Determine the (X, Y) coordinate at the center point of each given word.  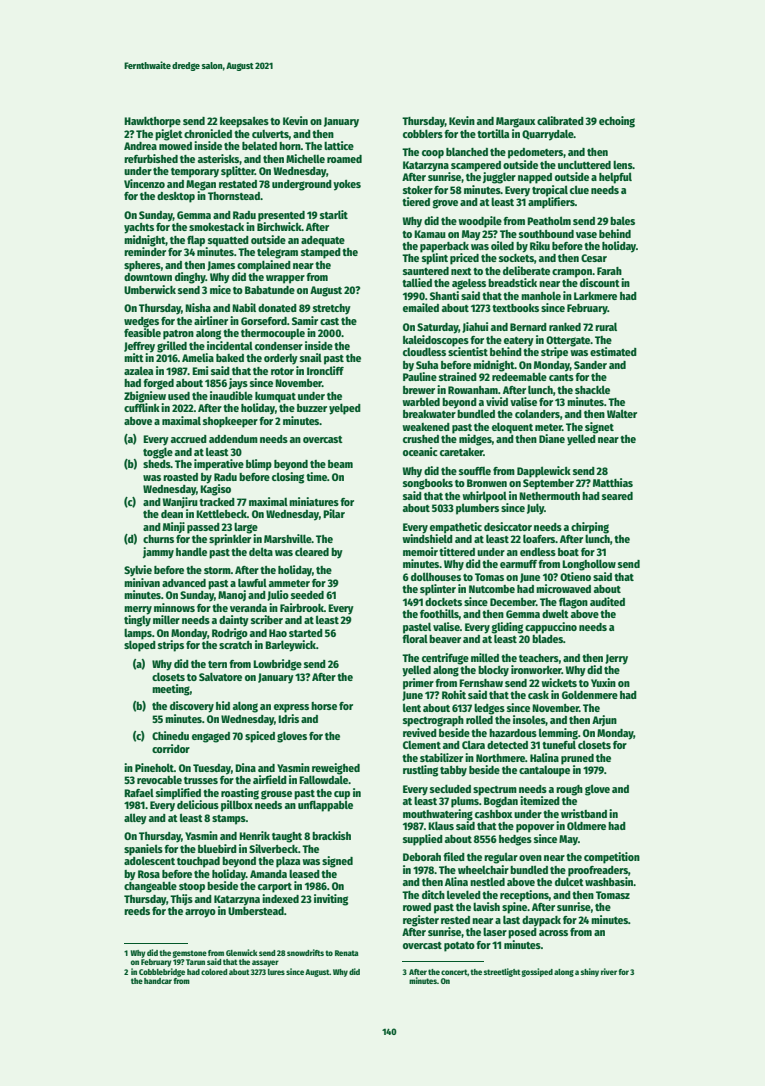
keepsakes (244, 122)
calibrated (560, 120)
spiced (260, 737)
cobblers (423, 133)
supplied (423, 840)
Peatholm (549, 220)
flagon (573, 603)
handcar (158, 981)
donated (277, 308)
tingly (137, 621)
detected (507, 745)
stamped (321, 253)
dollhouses (436, 576)
